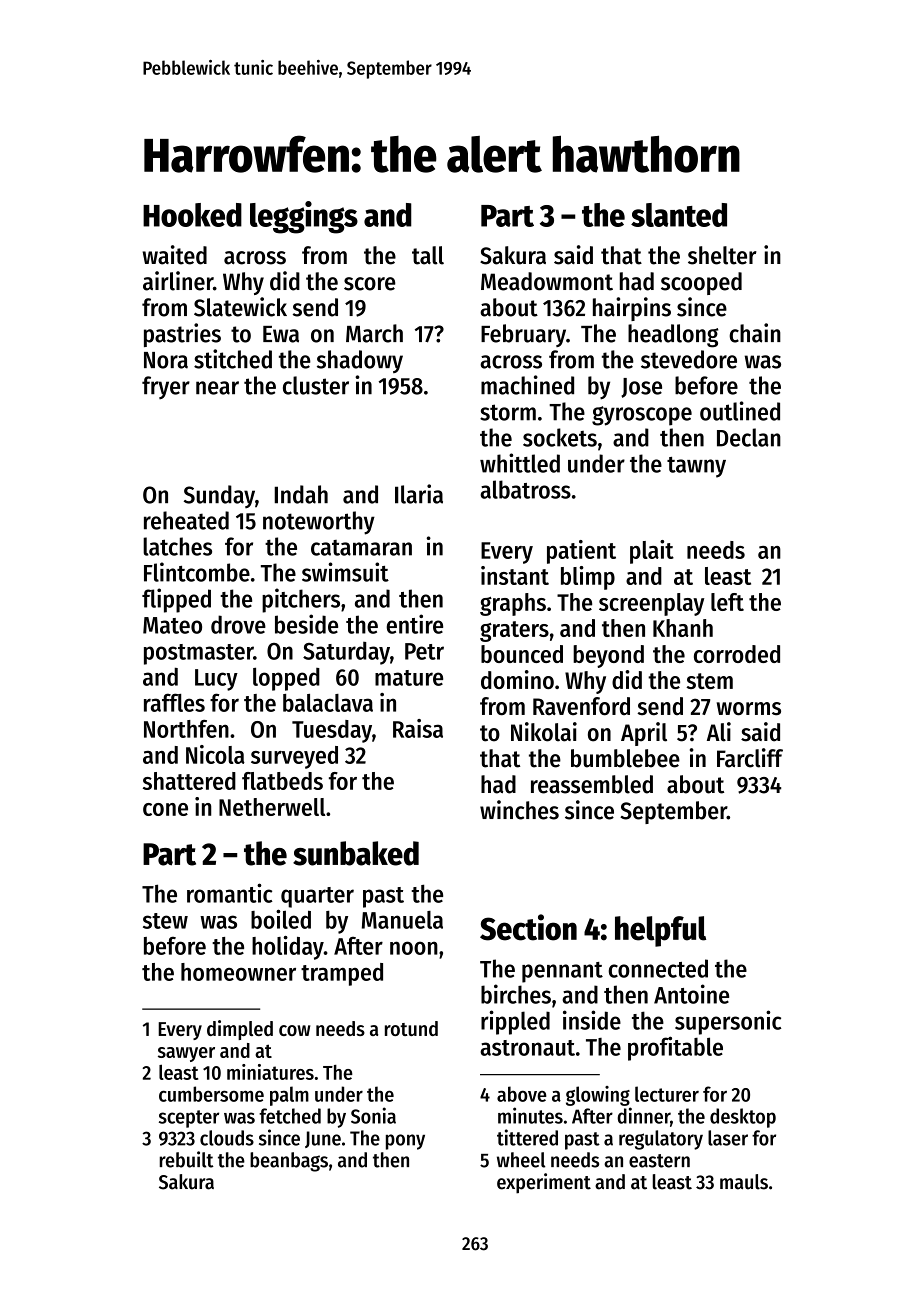 This screenshot has width=924, height=1311. I want to click on experiment, so click(544, 1183).
